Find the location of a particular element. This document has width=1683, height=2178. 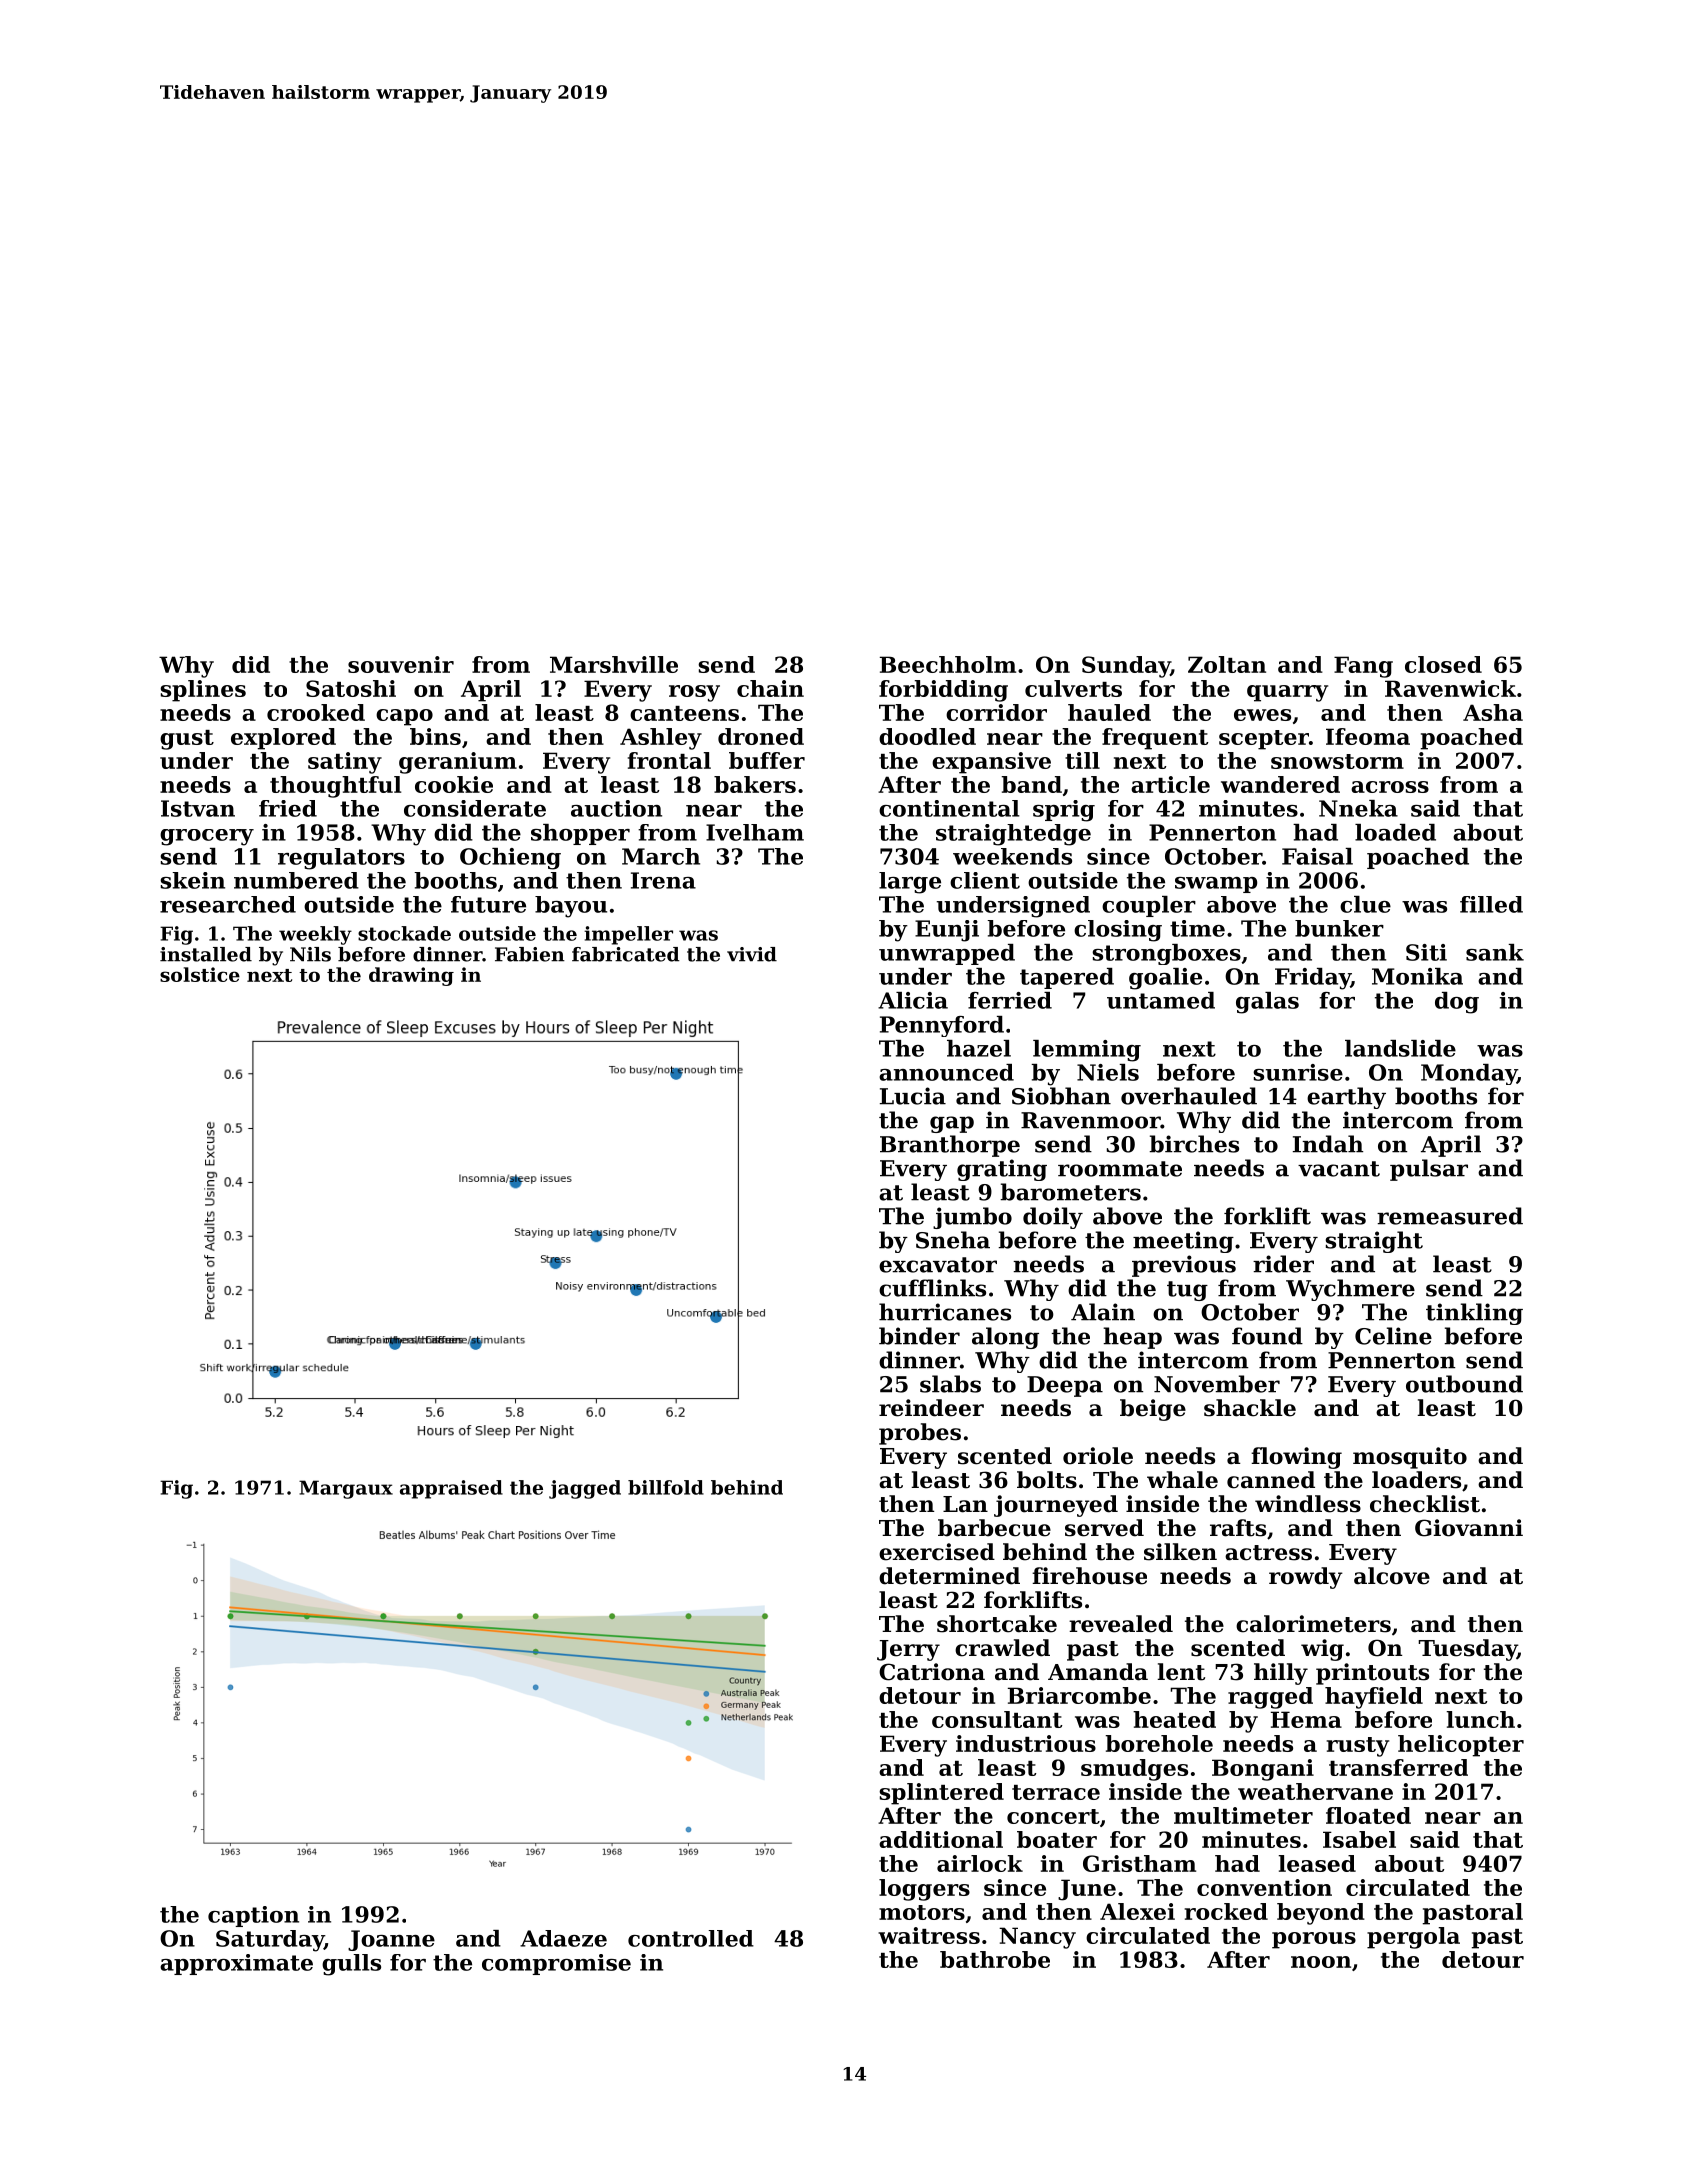

solstice is located at coordinates (200, 974).
